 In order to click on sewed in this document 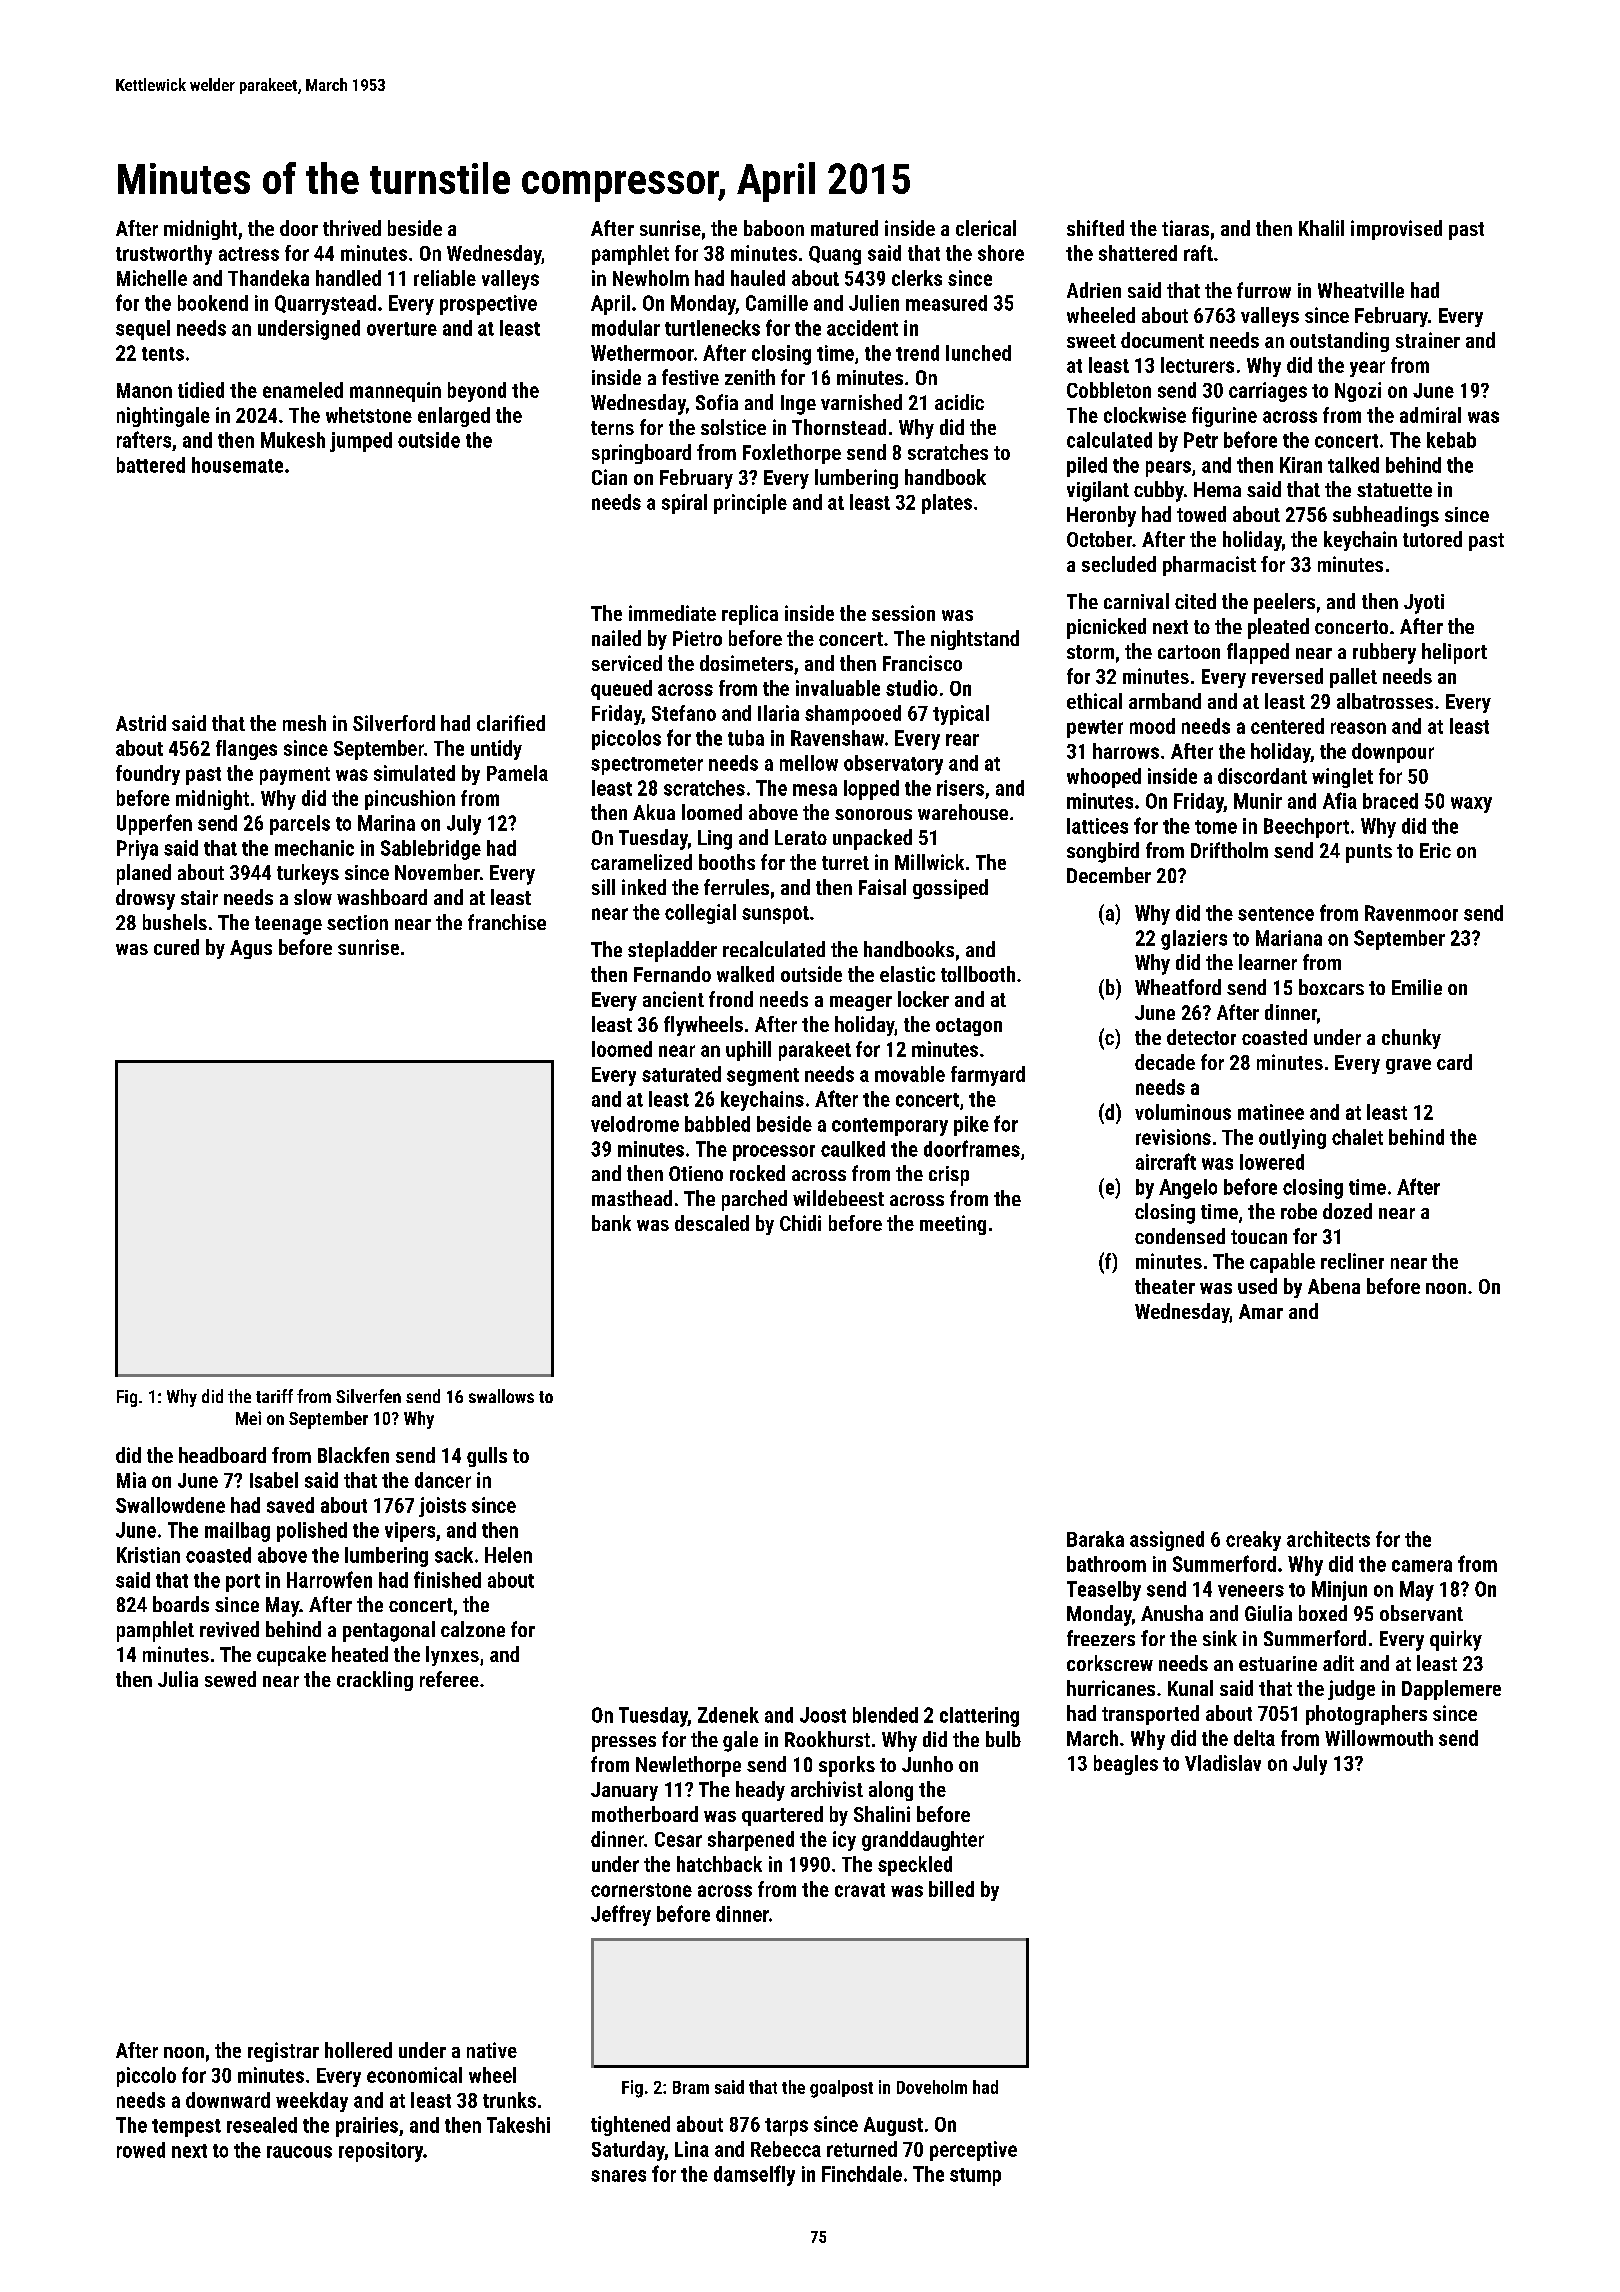, I will do `click(230, 1679)`.
